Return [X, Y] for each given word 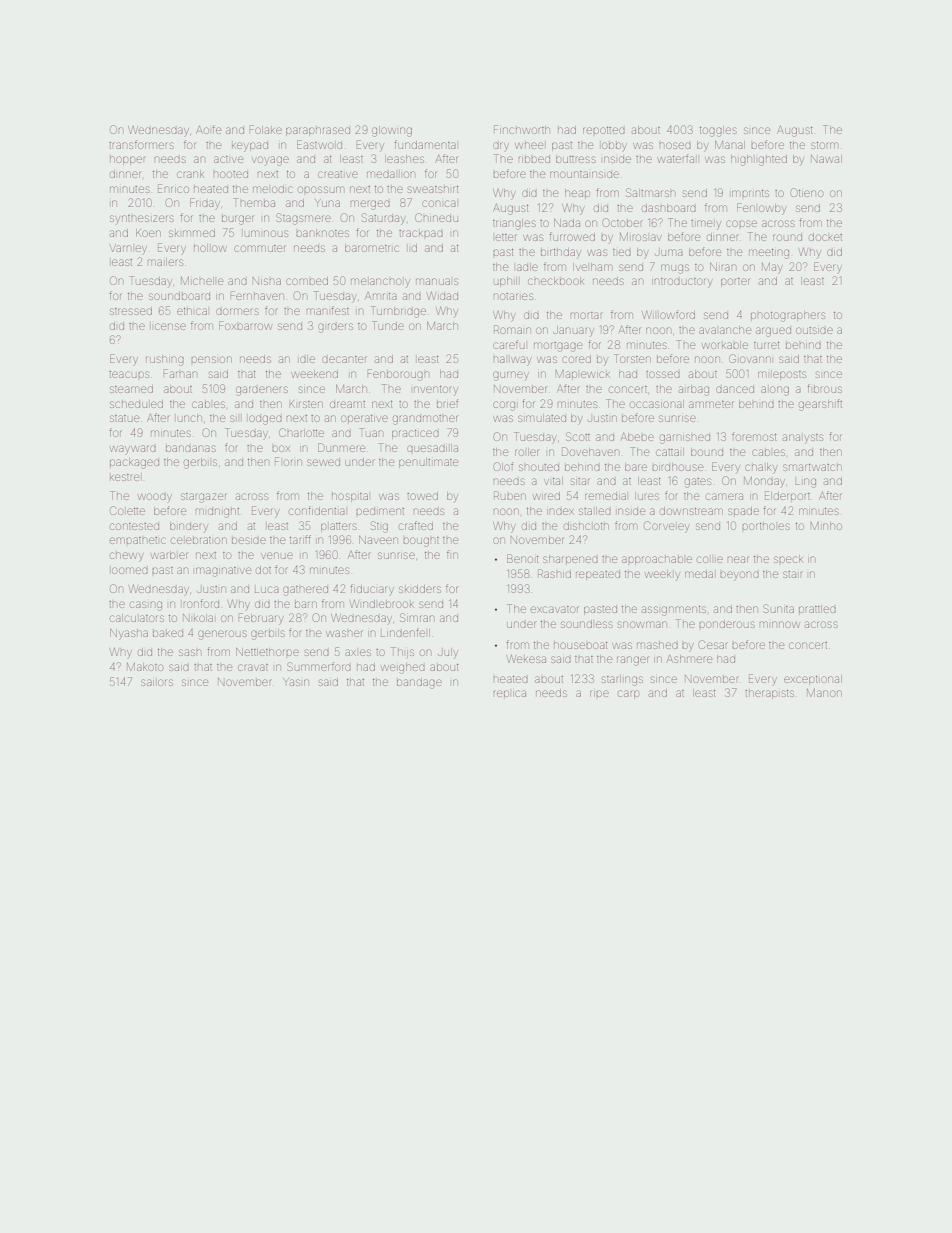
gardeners [262, 391]
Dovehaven [590, 451]
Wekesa [526, 659]
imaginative [223, 572]
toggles [718, 131]
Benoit [523, 558]
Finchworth [522, 129]
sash [190, 652]
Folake [266, 129]
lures [647, 496]
